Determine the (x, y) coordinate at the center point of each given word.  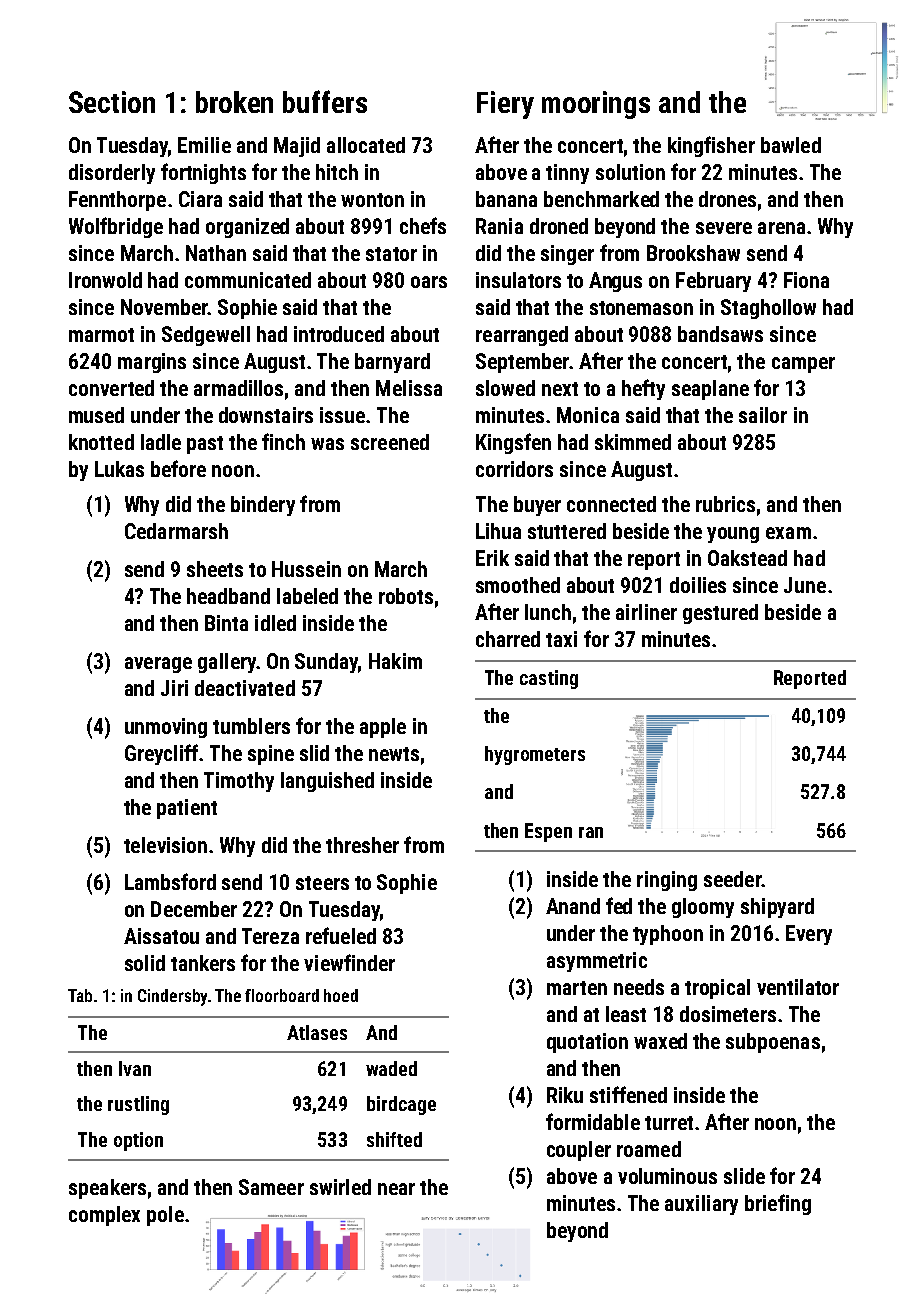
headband (228, 596)
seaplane (710, 390)
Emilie (204, 145)
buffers (325, 101)
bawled (791, 145)
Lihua (498, 531)
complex (104, 1216)
